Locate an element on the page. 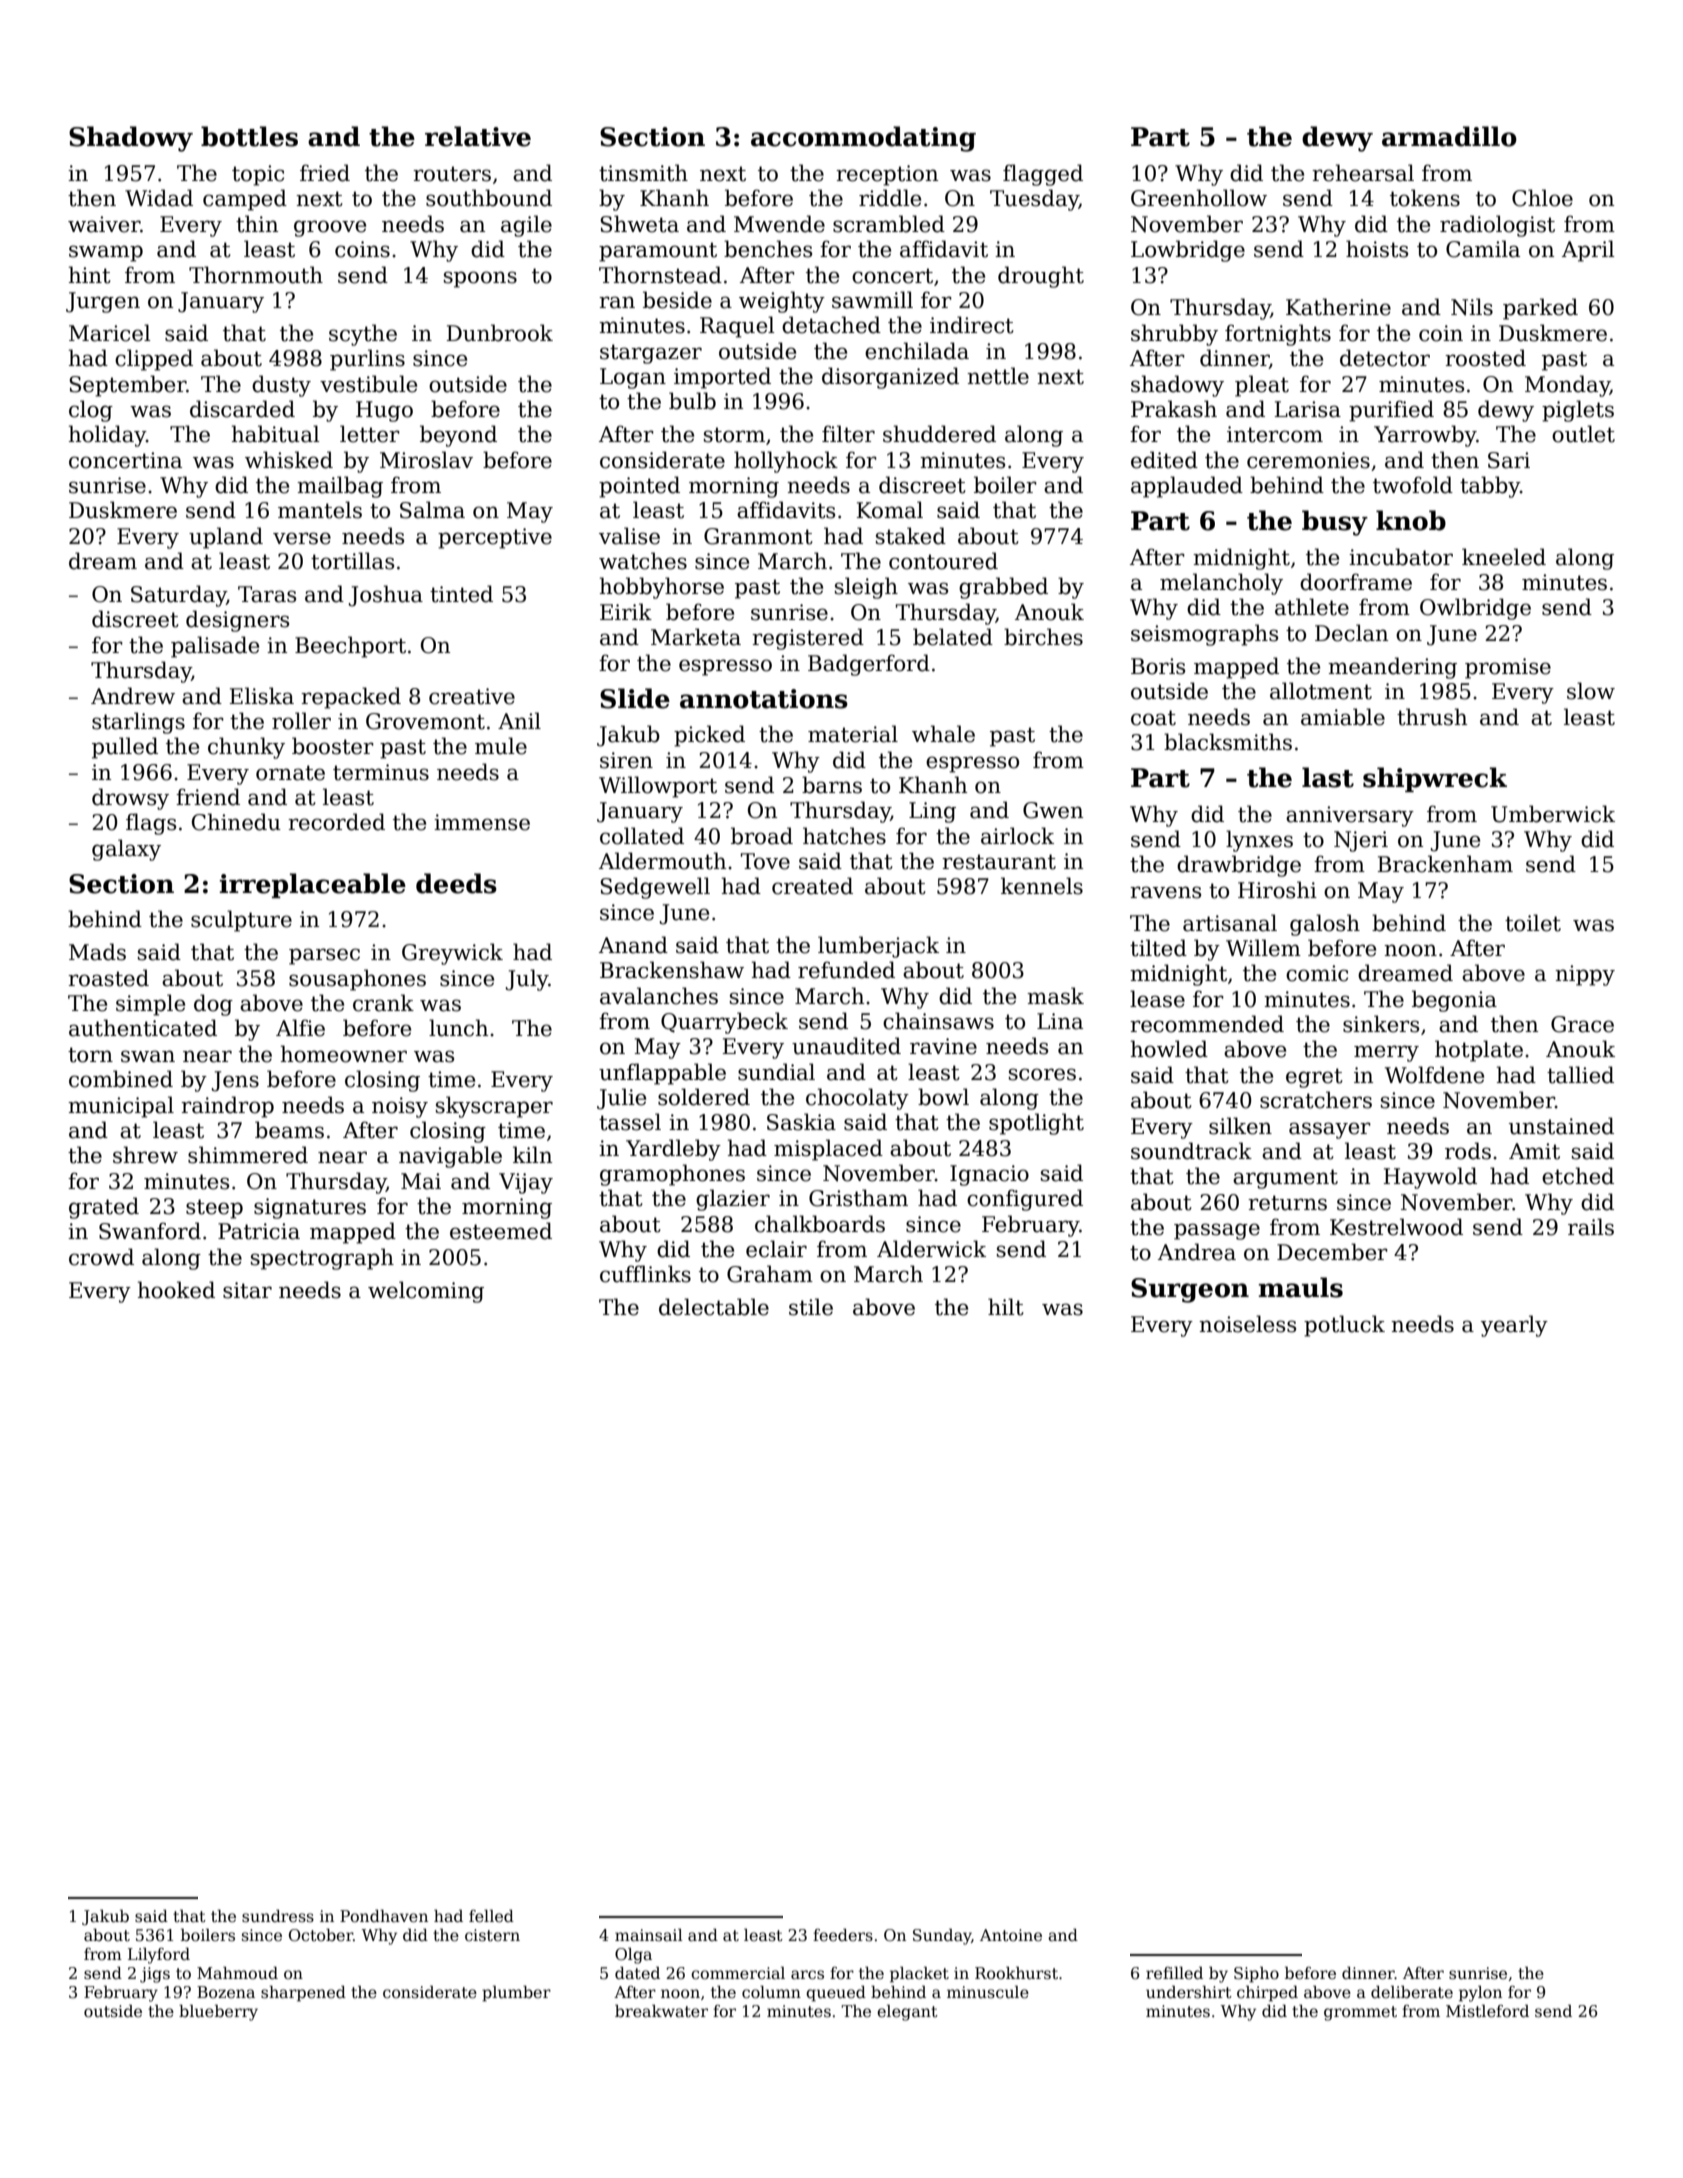 The image size is (1683, 2178). potluck is located at coordinates (1344, 1326).
